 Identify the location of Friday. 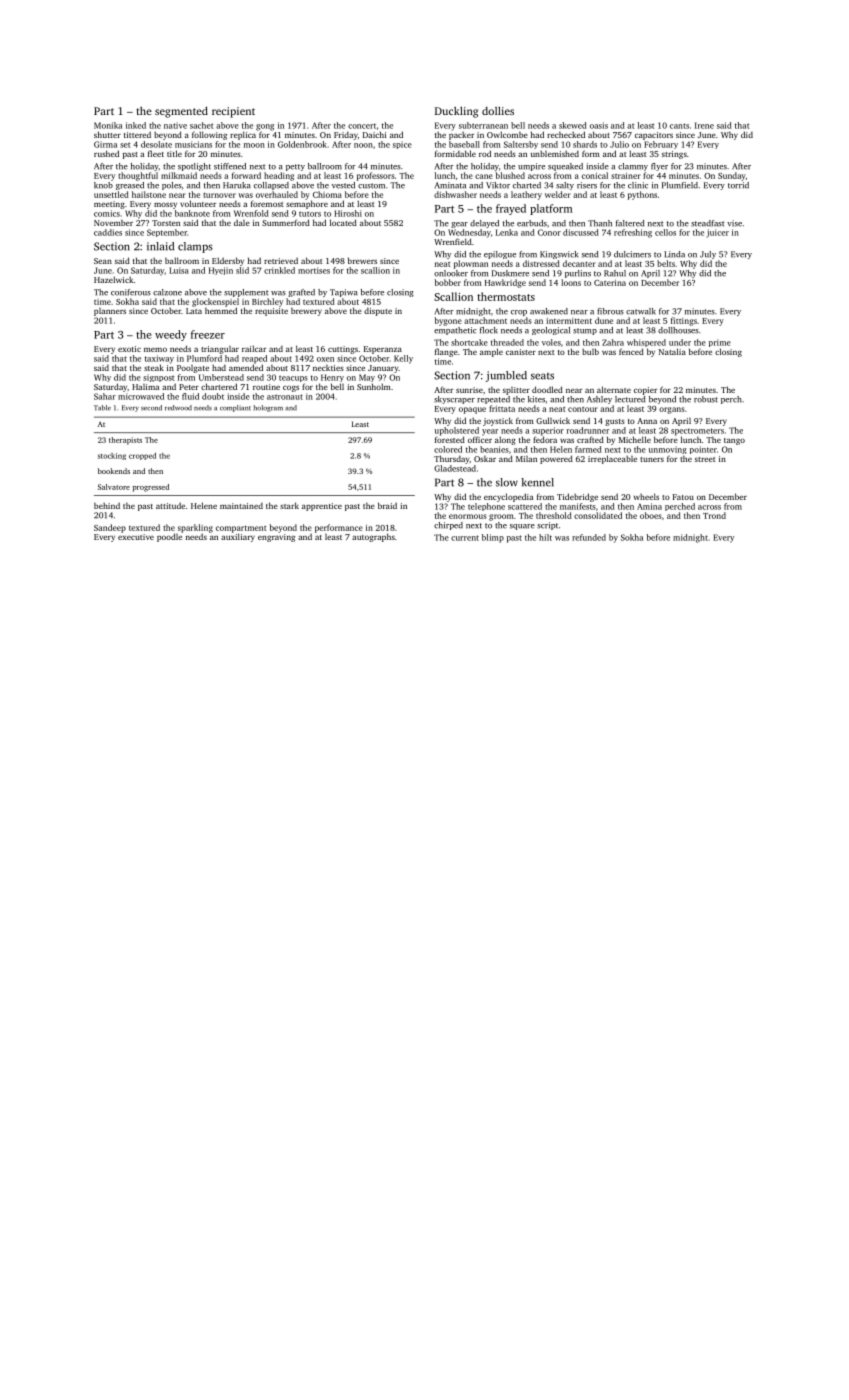
(346, 136).
